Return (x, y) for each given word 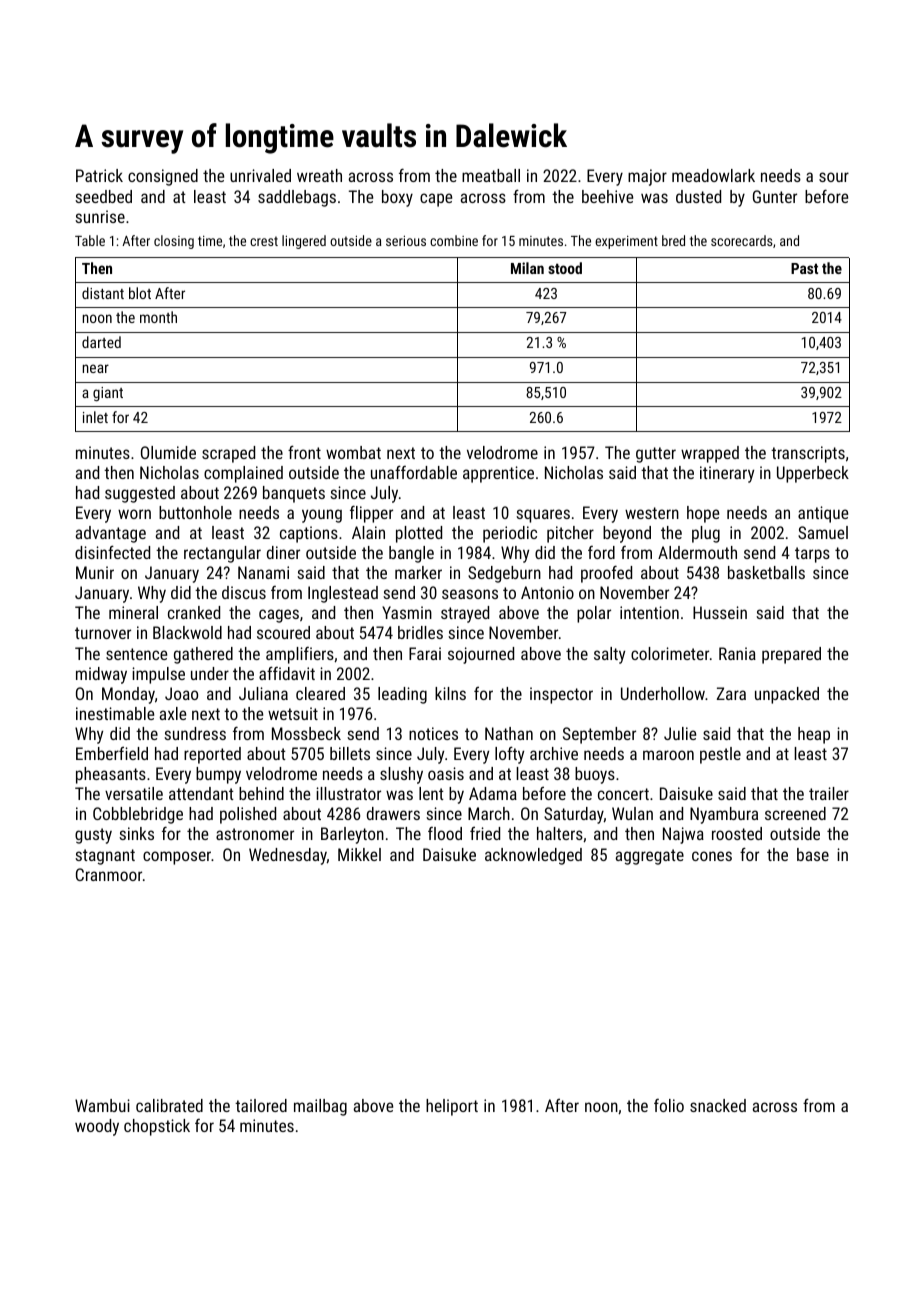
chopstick (157, 1127)
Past (804, 268)
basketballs (766, 572)
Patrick (99, 175)
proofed (606, 574)
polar (594, 614)
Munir (95, 572)
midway (101, 675)
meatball (491, 175)
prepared (791, 655)
